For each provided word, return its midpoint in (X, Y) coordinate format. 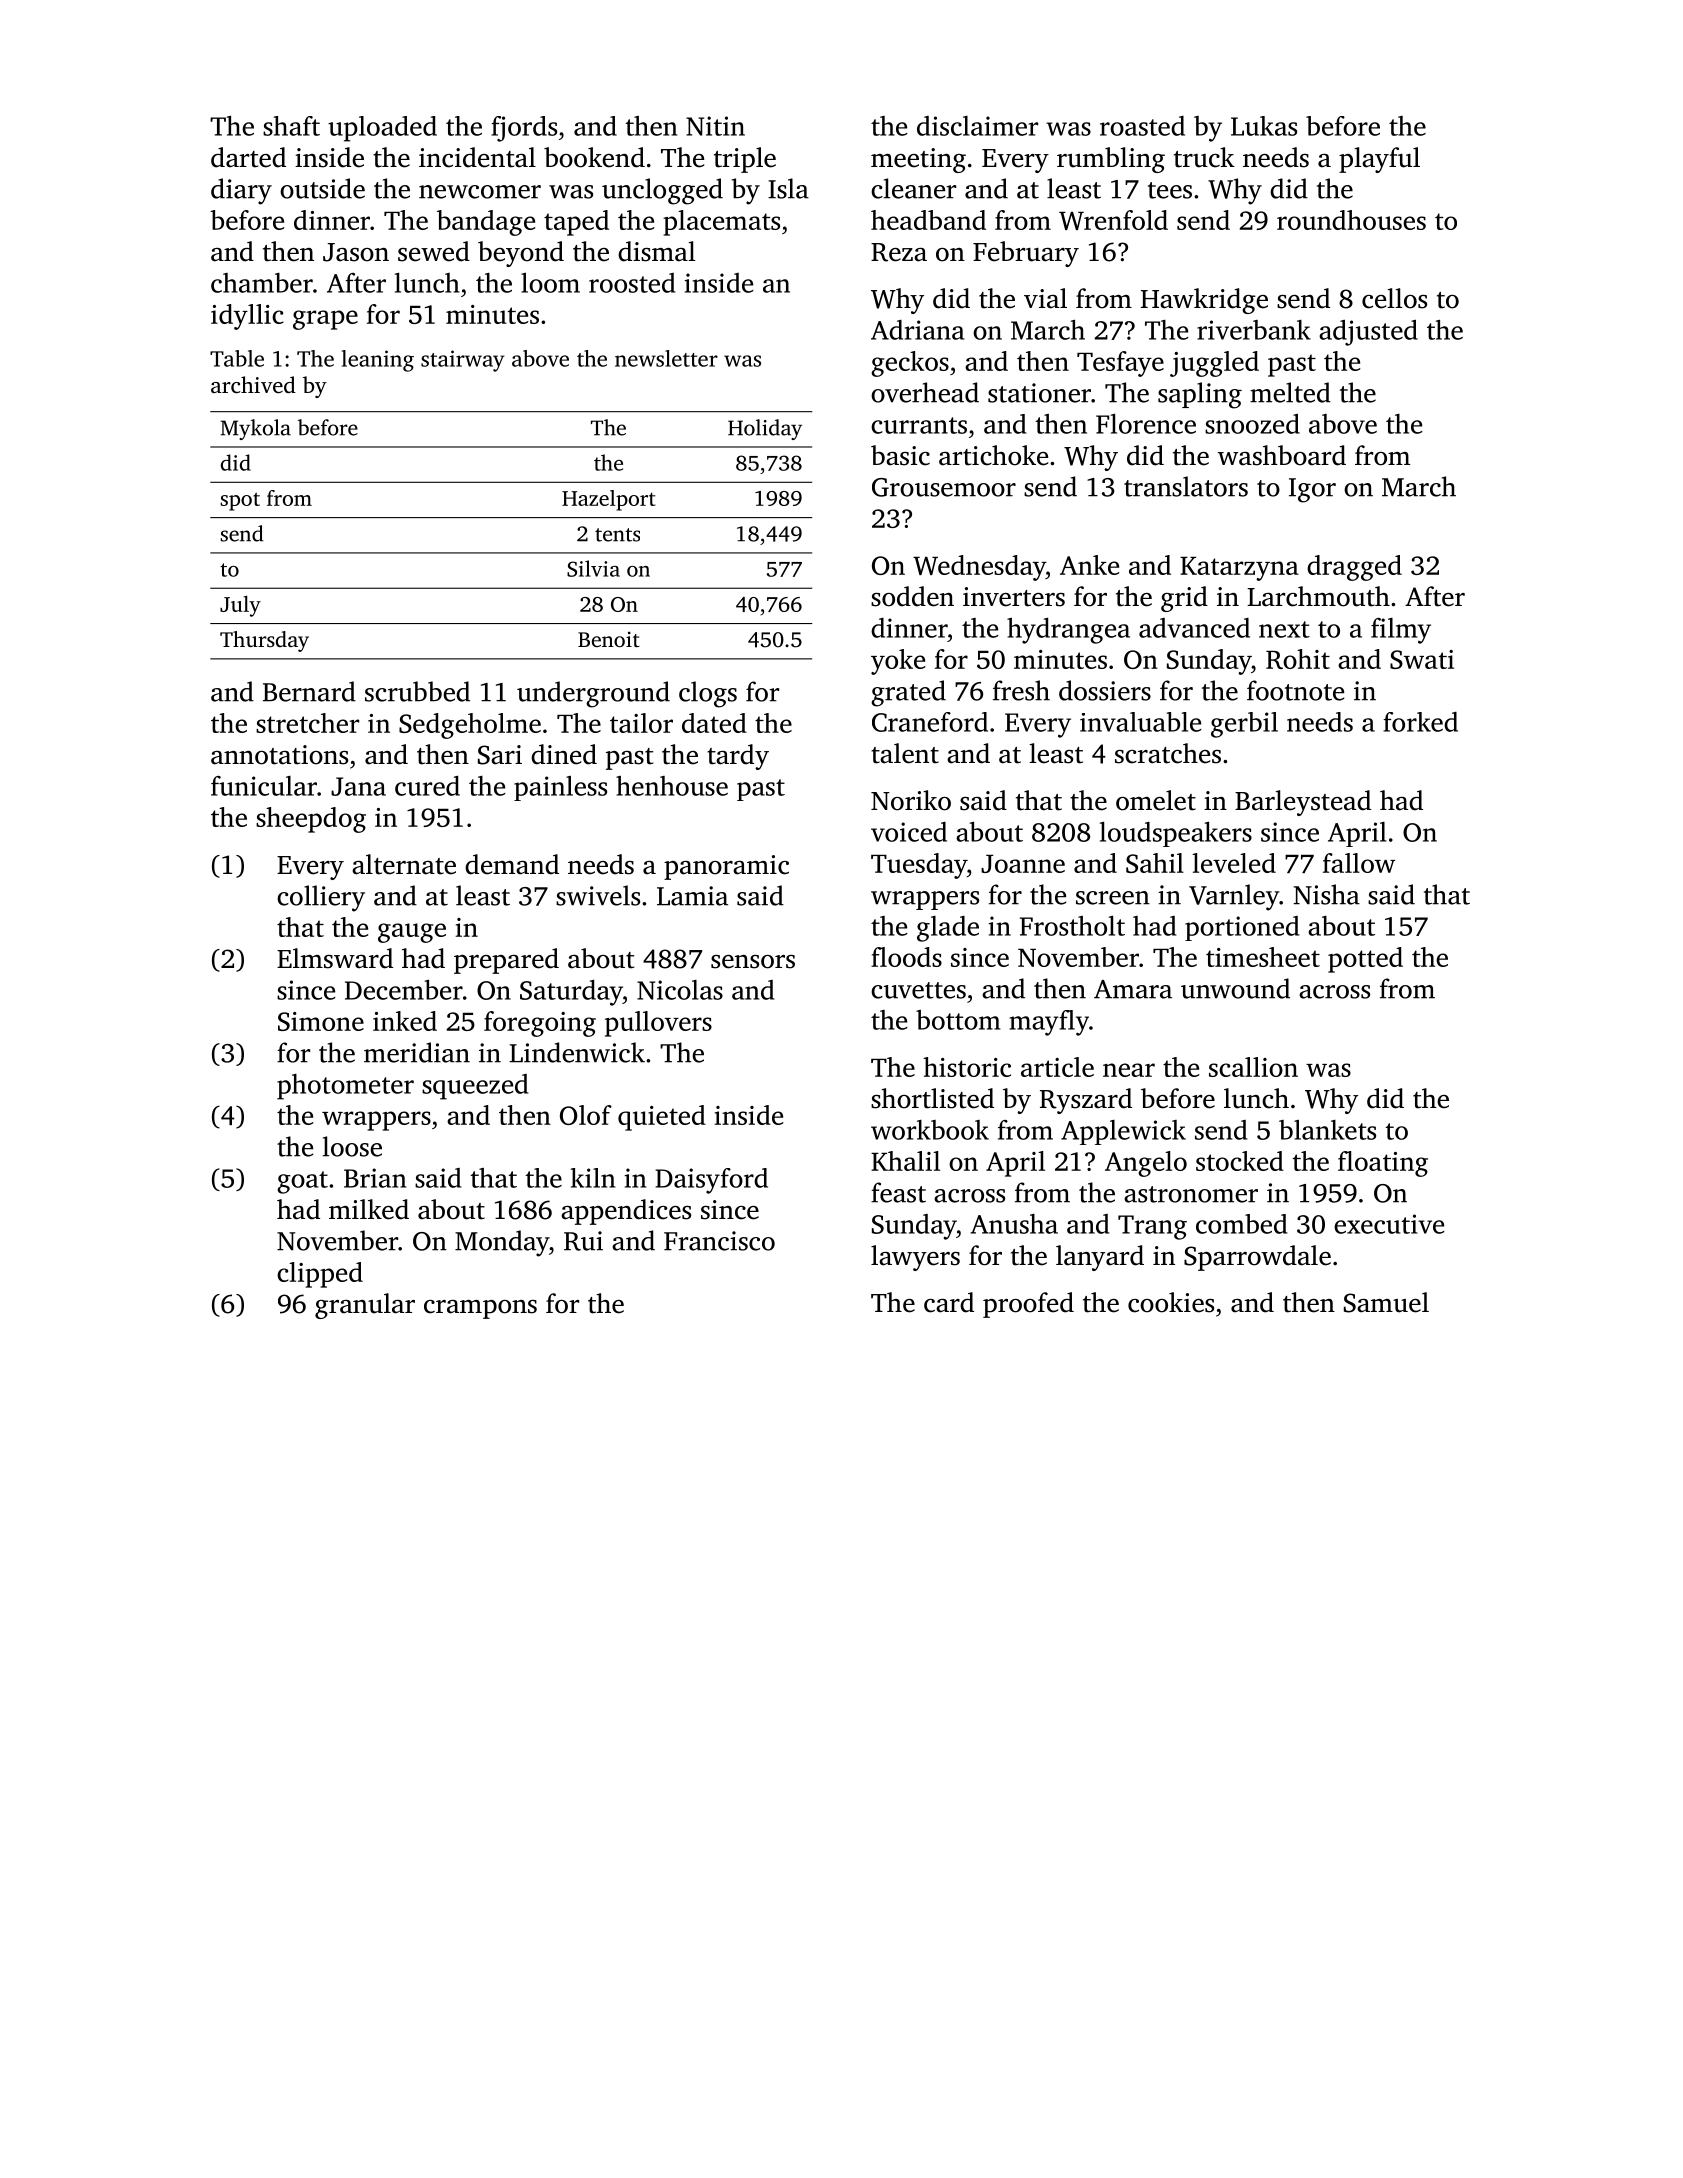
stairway (463, 361)
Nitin (715, 126)
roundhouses (1351, 220)
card (949, 1302)
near (1129, 1070)
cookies (1171, 1302)
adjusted (1368, 333)
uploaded (382, 129)
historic (967, 1067)
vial (1045, 298)
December (404, 990)
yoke (898, 662)
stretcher (307, 723)
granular (365, 1306)
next (1284, 629)
